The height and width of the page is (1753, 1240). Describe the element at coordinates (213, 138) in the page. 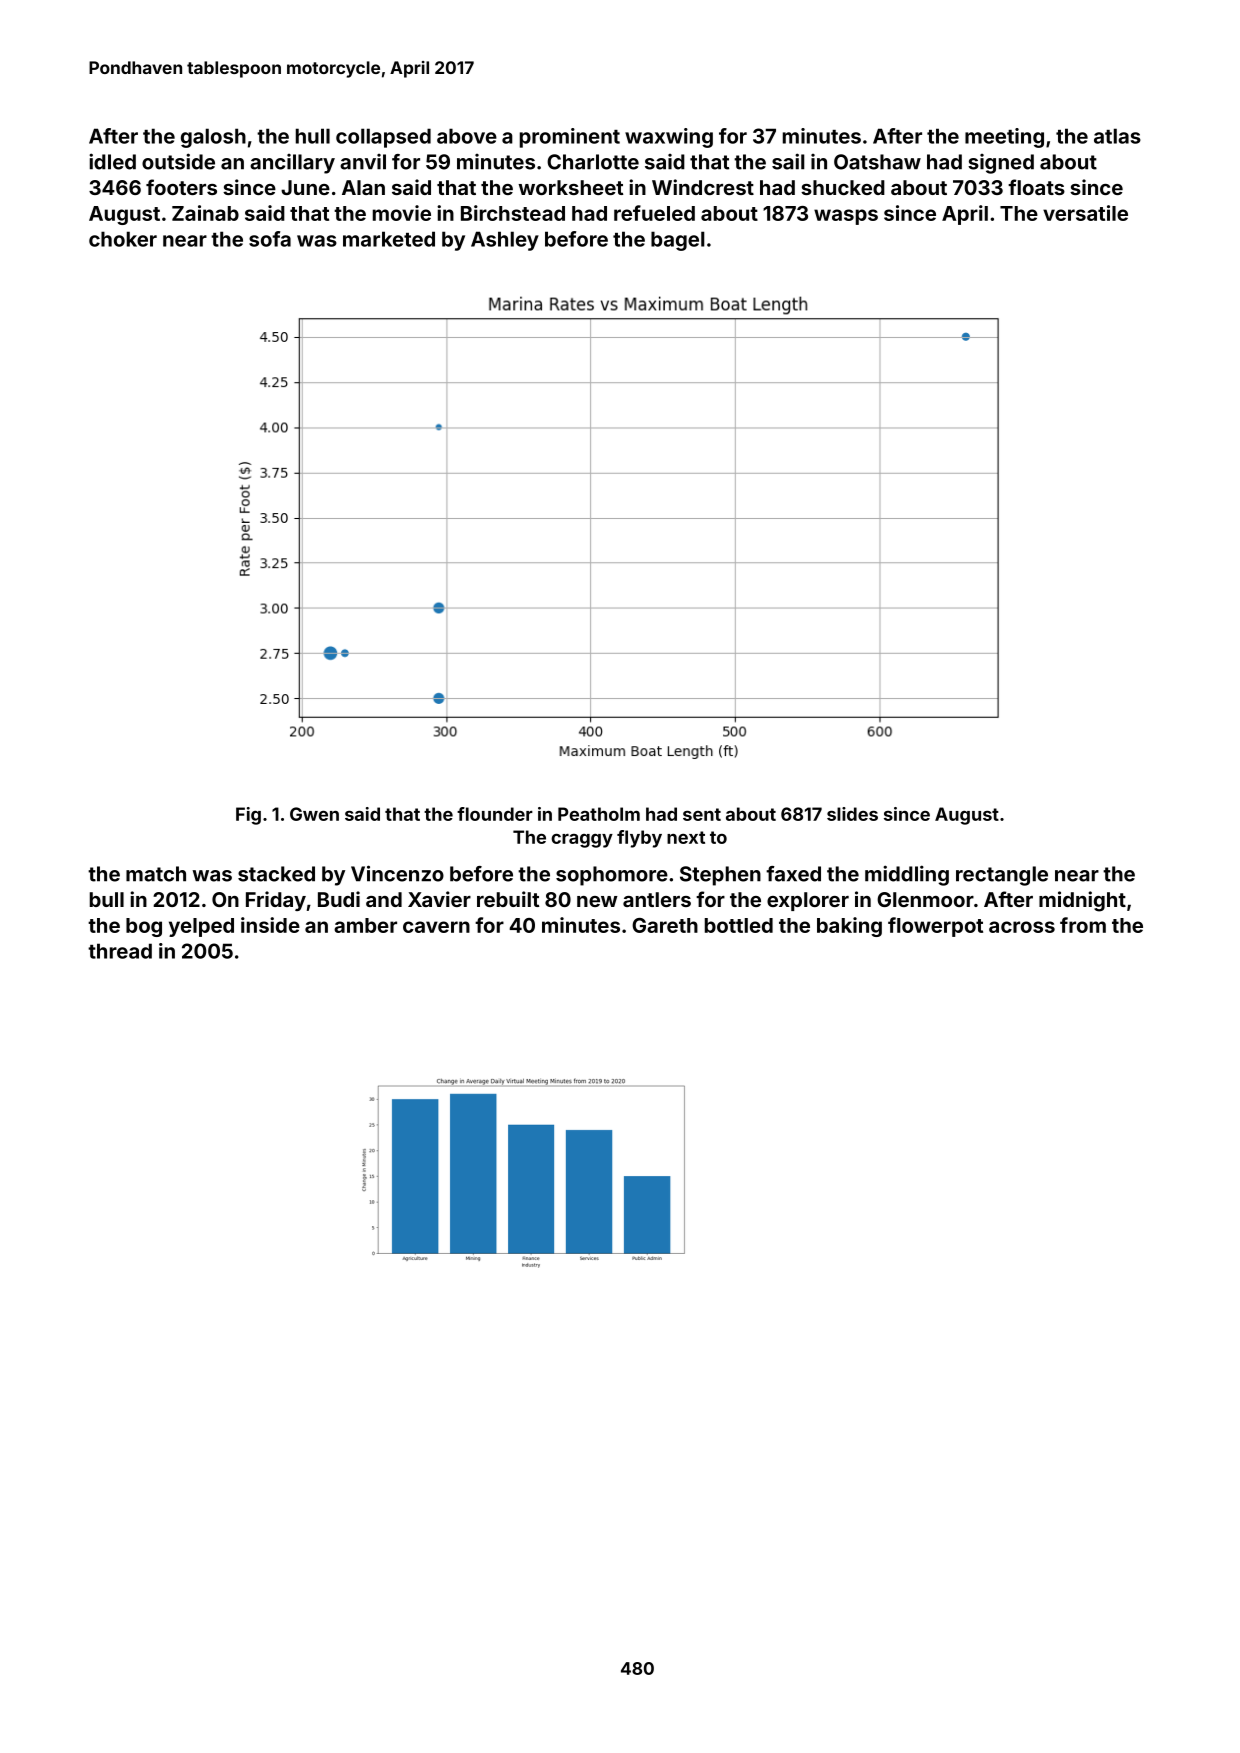

I see `galosh` at that location.
